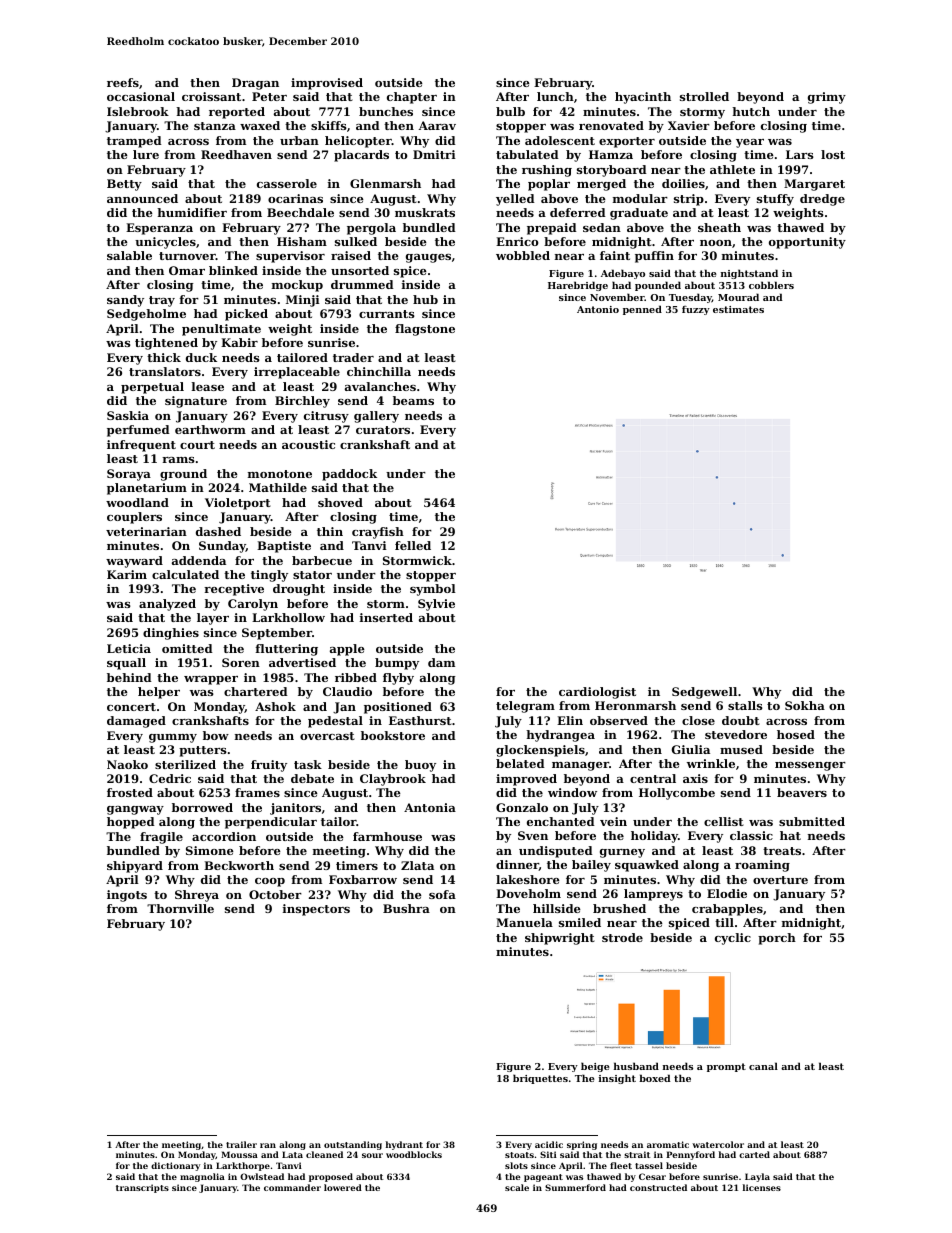 The height and width of the screenshot is (1233, 952). I want to click on helper, so click(159, 693).
